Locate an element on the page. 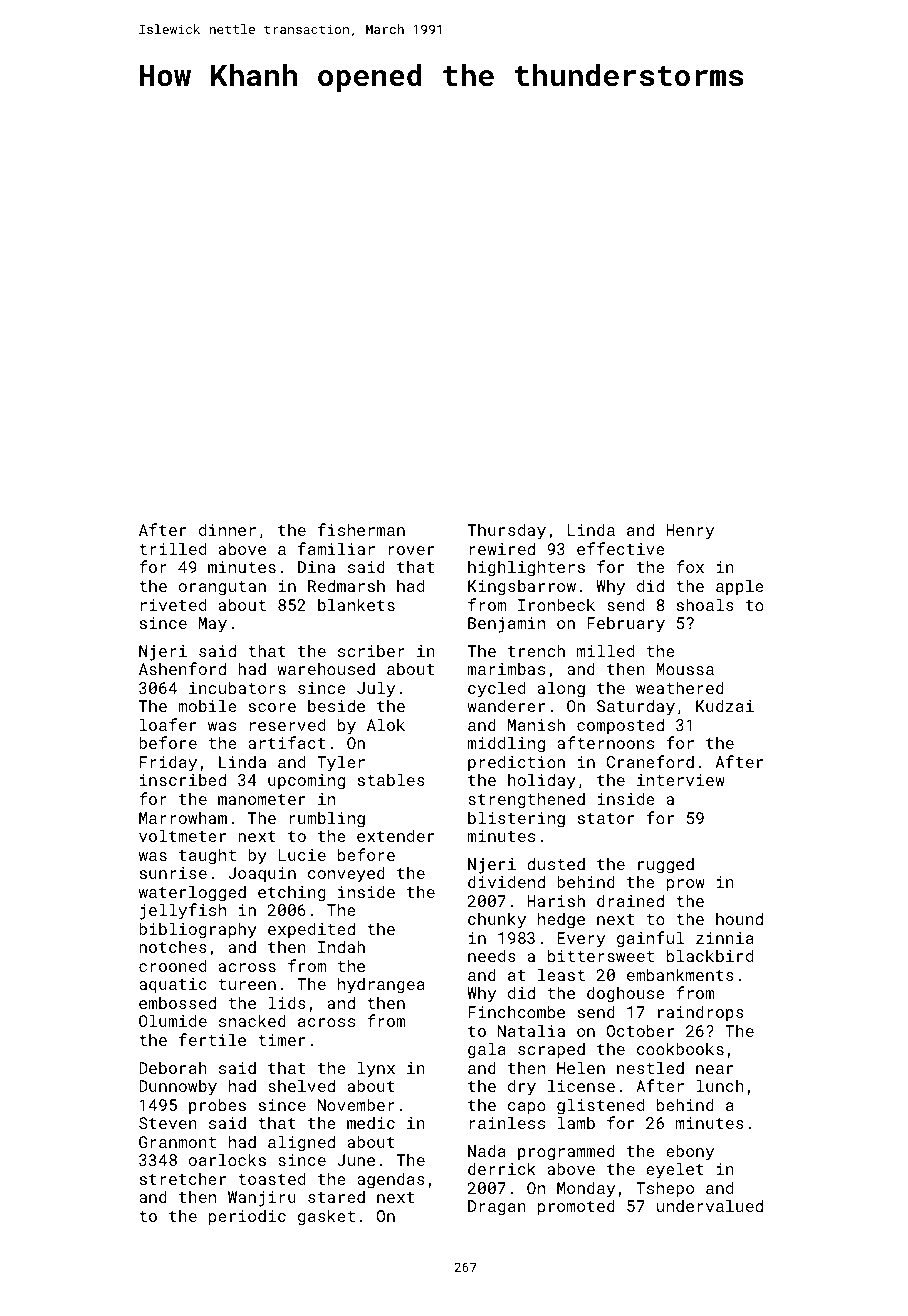 The width and height of the image is (908, 1316). weathered is located at coordinates (680, 687).
